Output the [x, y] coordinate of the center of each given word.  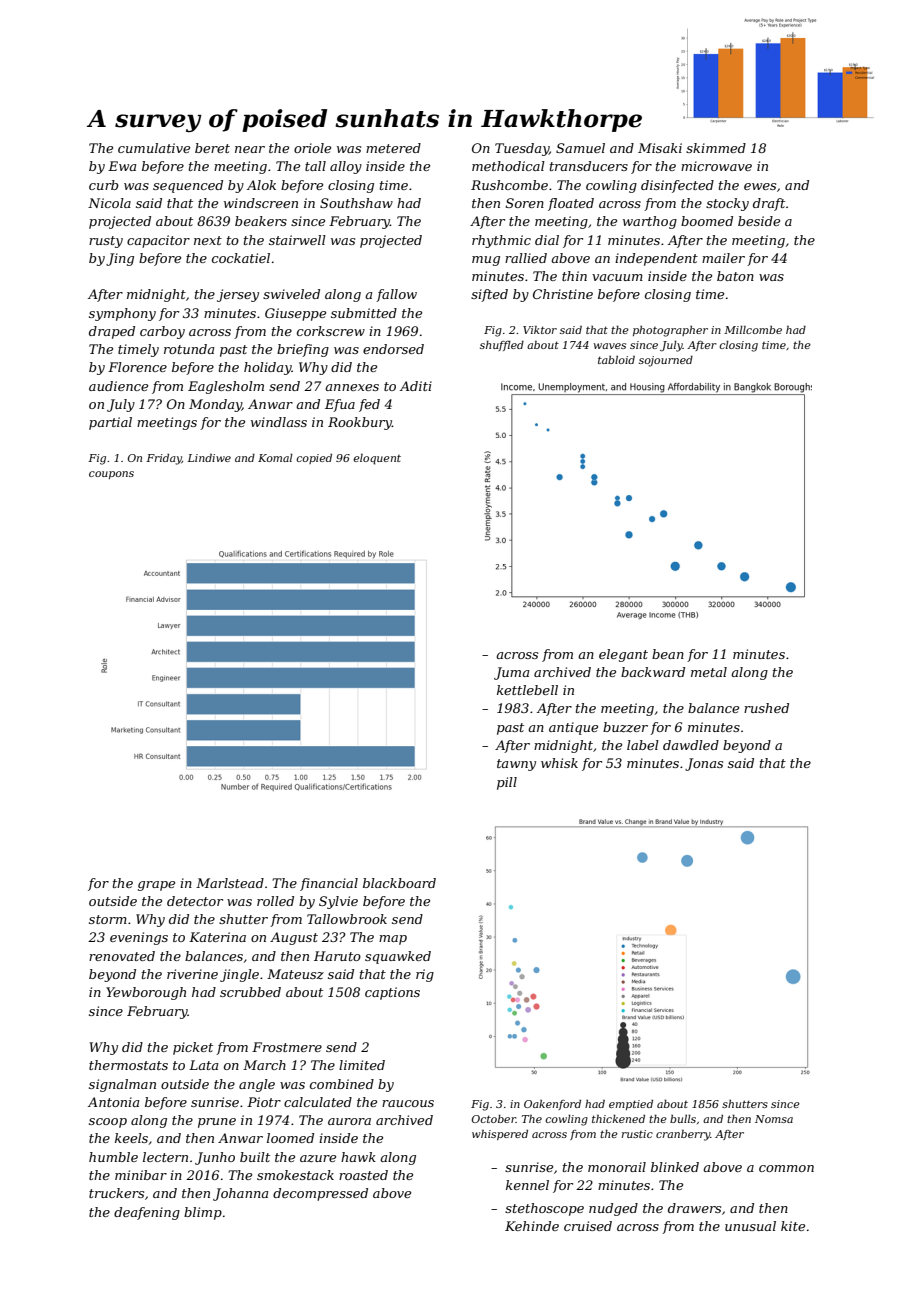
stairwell [297, 240]
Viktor [540, 330]
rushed [766, 708]
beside [759, 221]
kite [793, 1226]
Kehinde [532, 1226]
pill [507, 783]
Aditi [416, 386]
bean [668, 654]
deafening [147, 1213]
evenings [139, 938]
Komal [275, 458]
